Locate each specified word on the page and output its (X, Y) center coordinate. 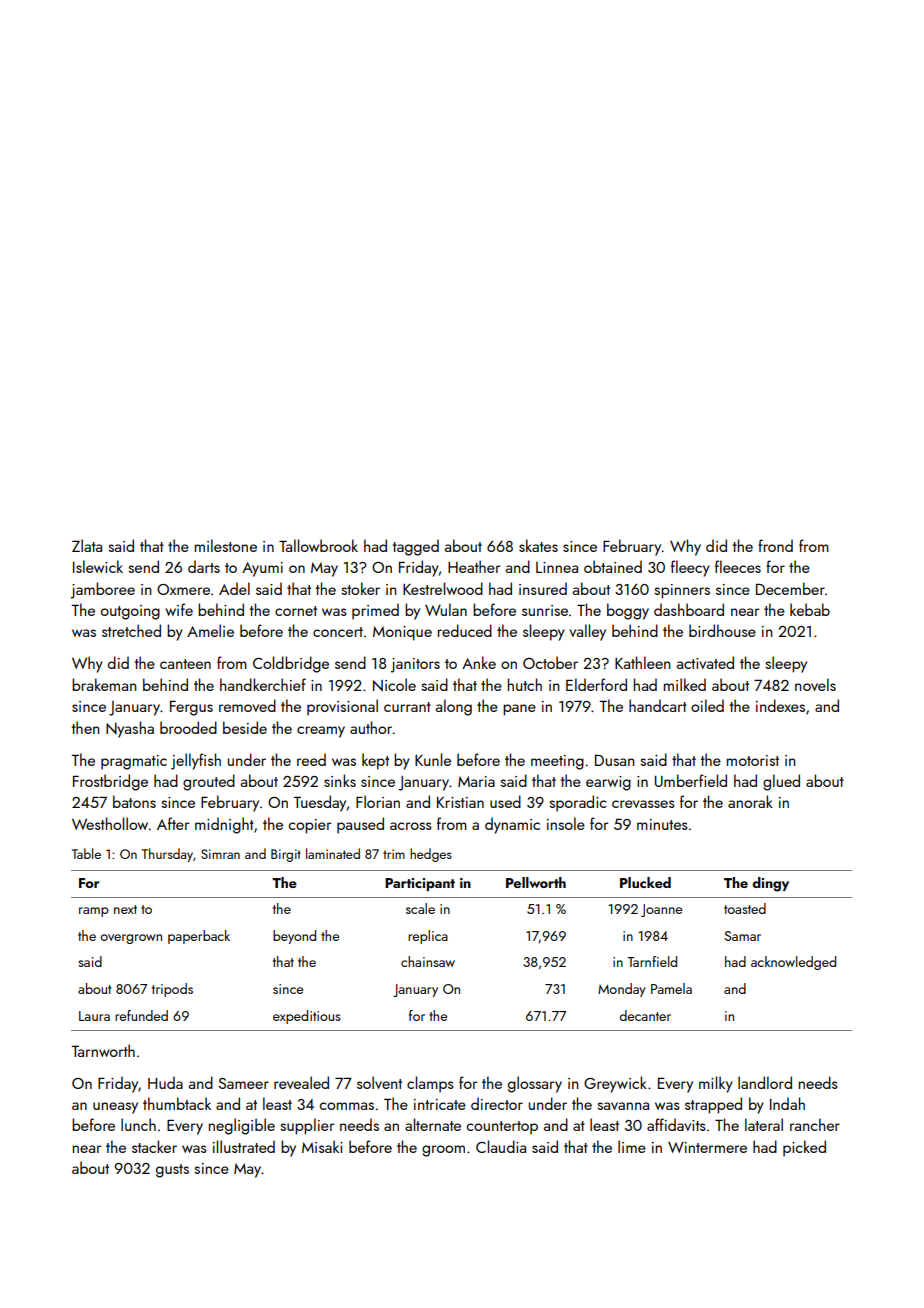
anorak (750, 801)
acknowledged (793, 963)
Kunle (433, 759)
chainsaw (428, 961)
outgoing (130, 612)
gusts (172, 1171)
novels (815, 684)
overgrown (131, 939)
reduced (465, 630)
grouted (209, 782)
